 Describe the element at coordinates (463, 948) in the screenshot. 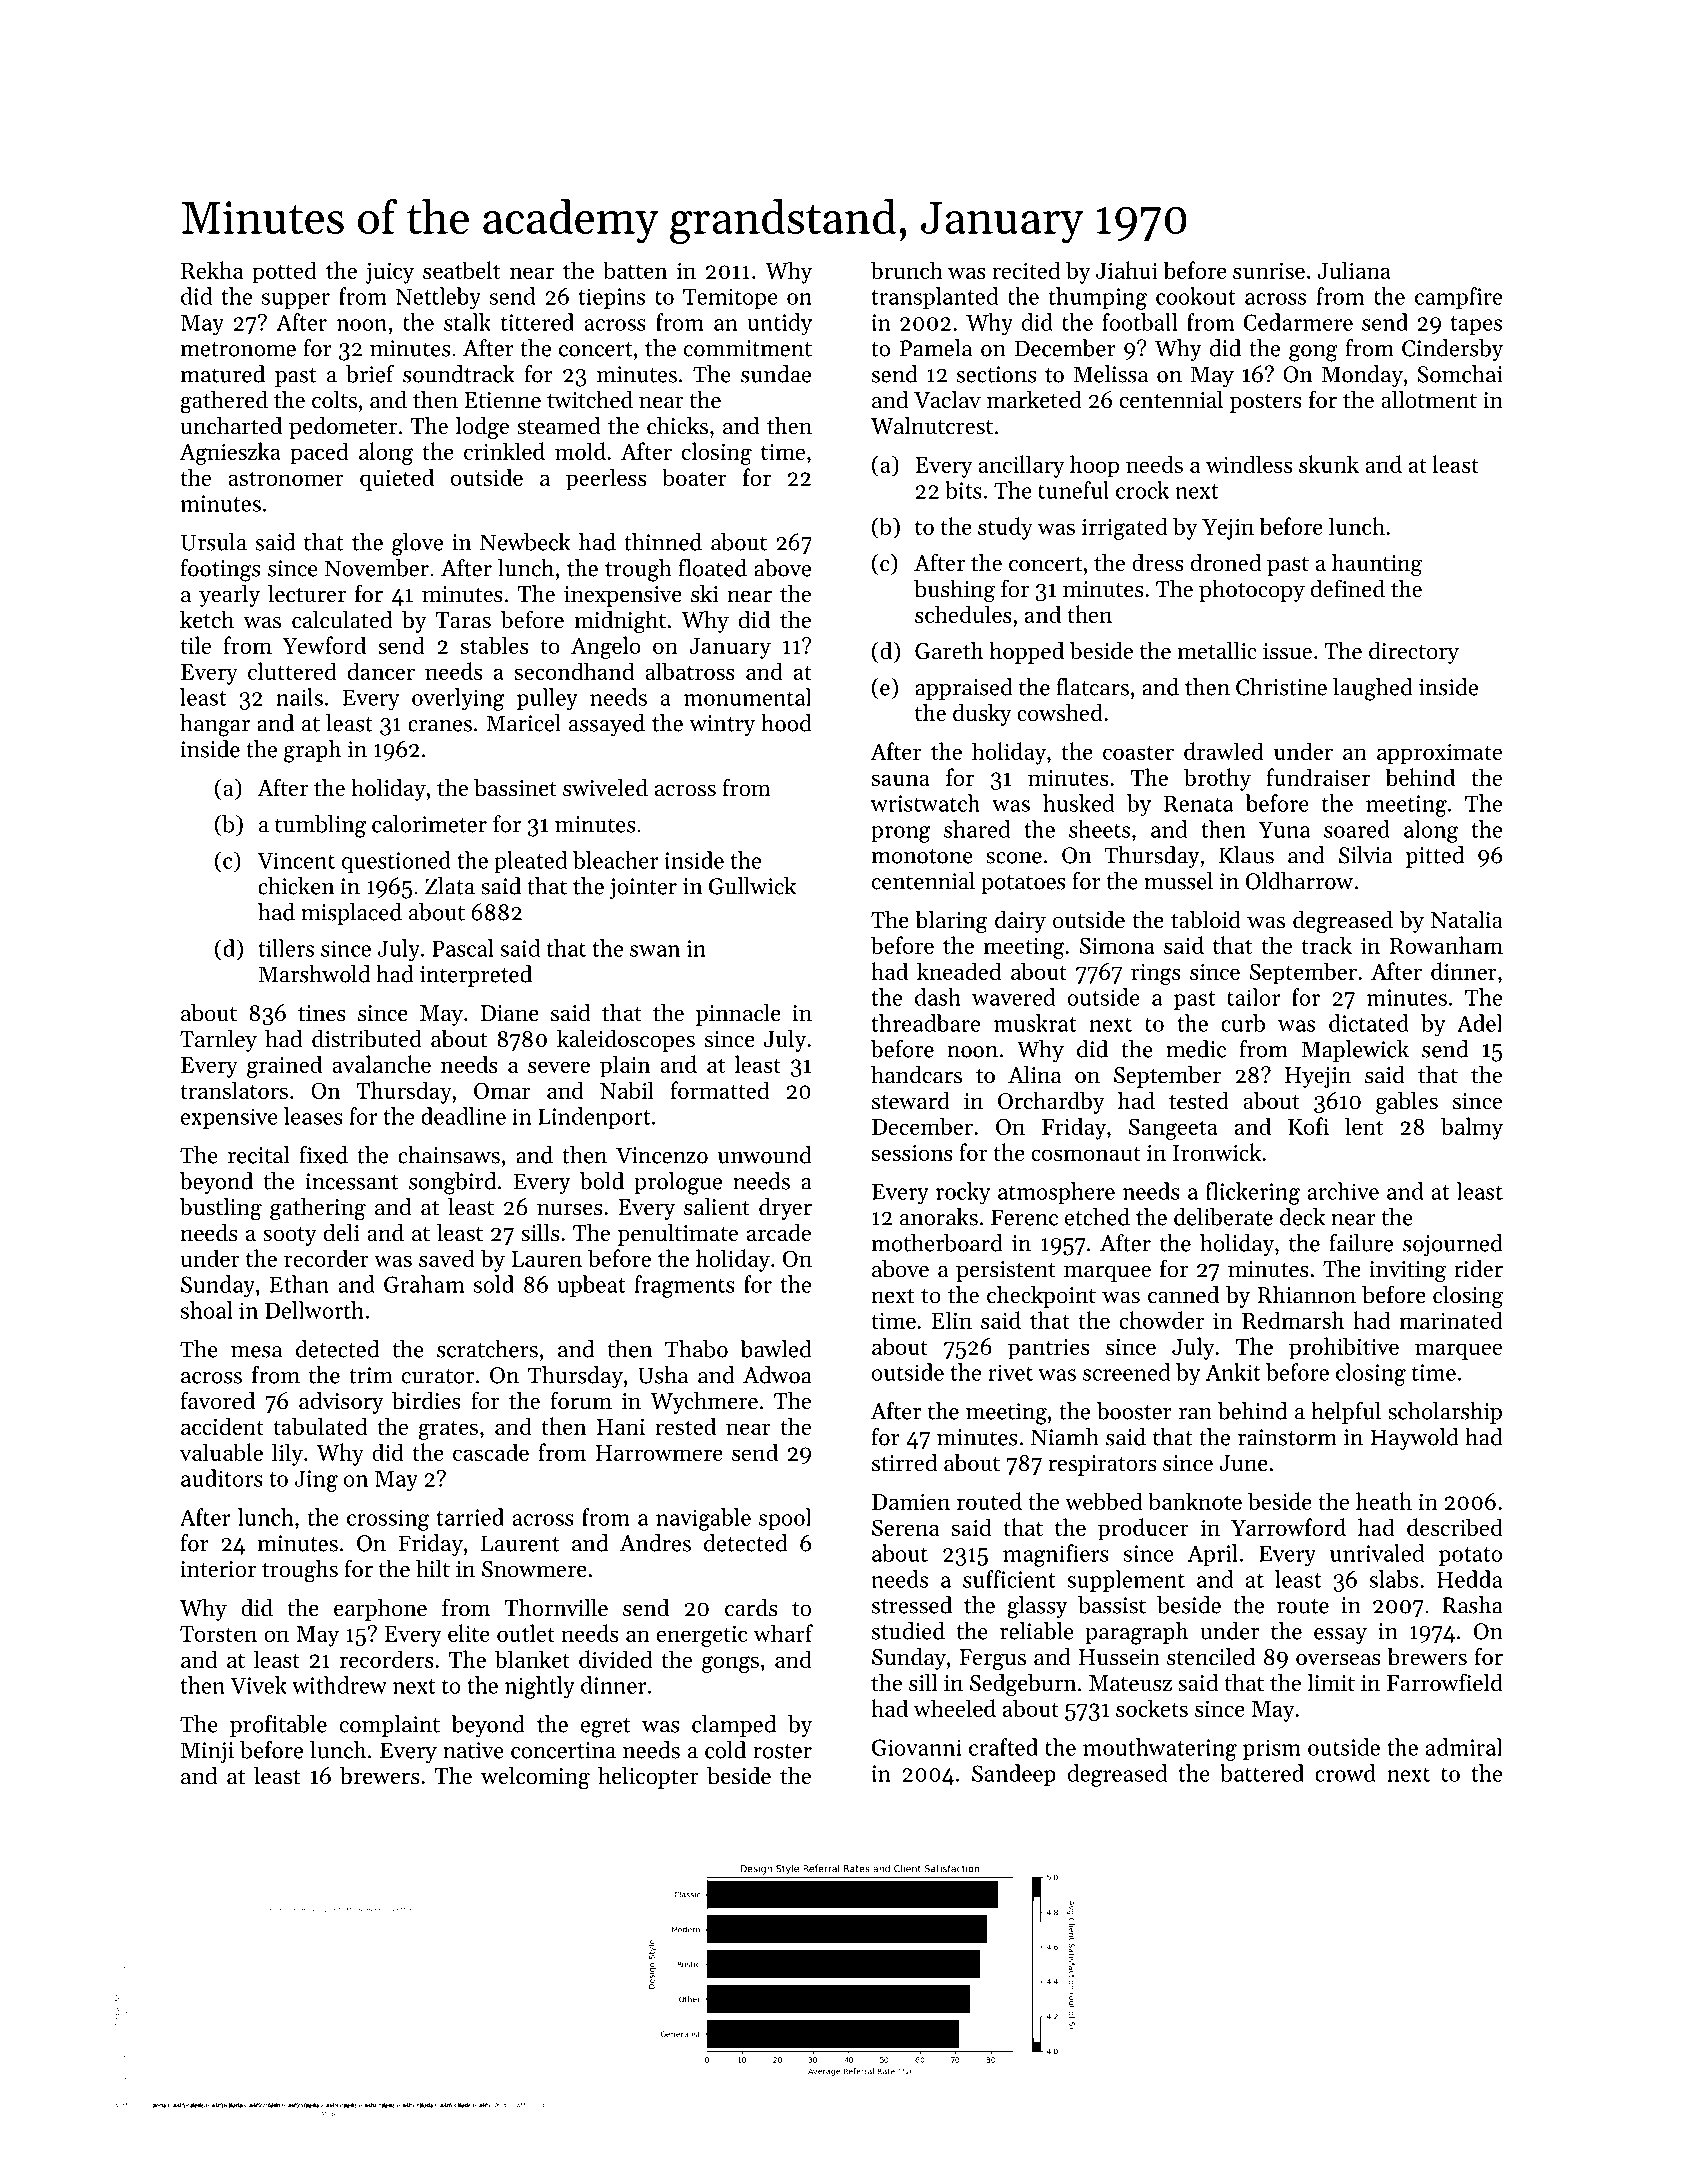

I see `Pascal` at that location.
